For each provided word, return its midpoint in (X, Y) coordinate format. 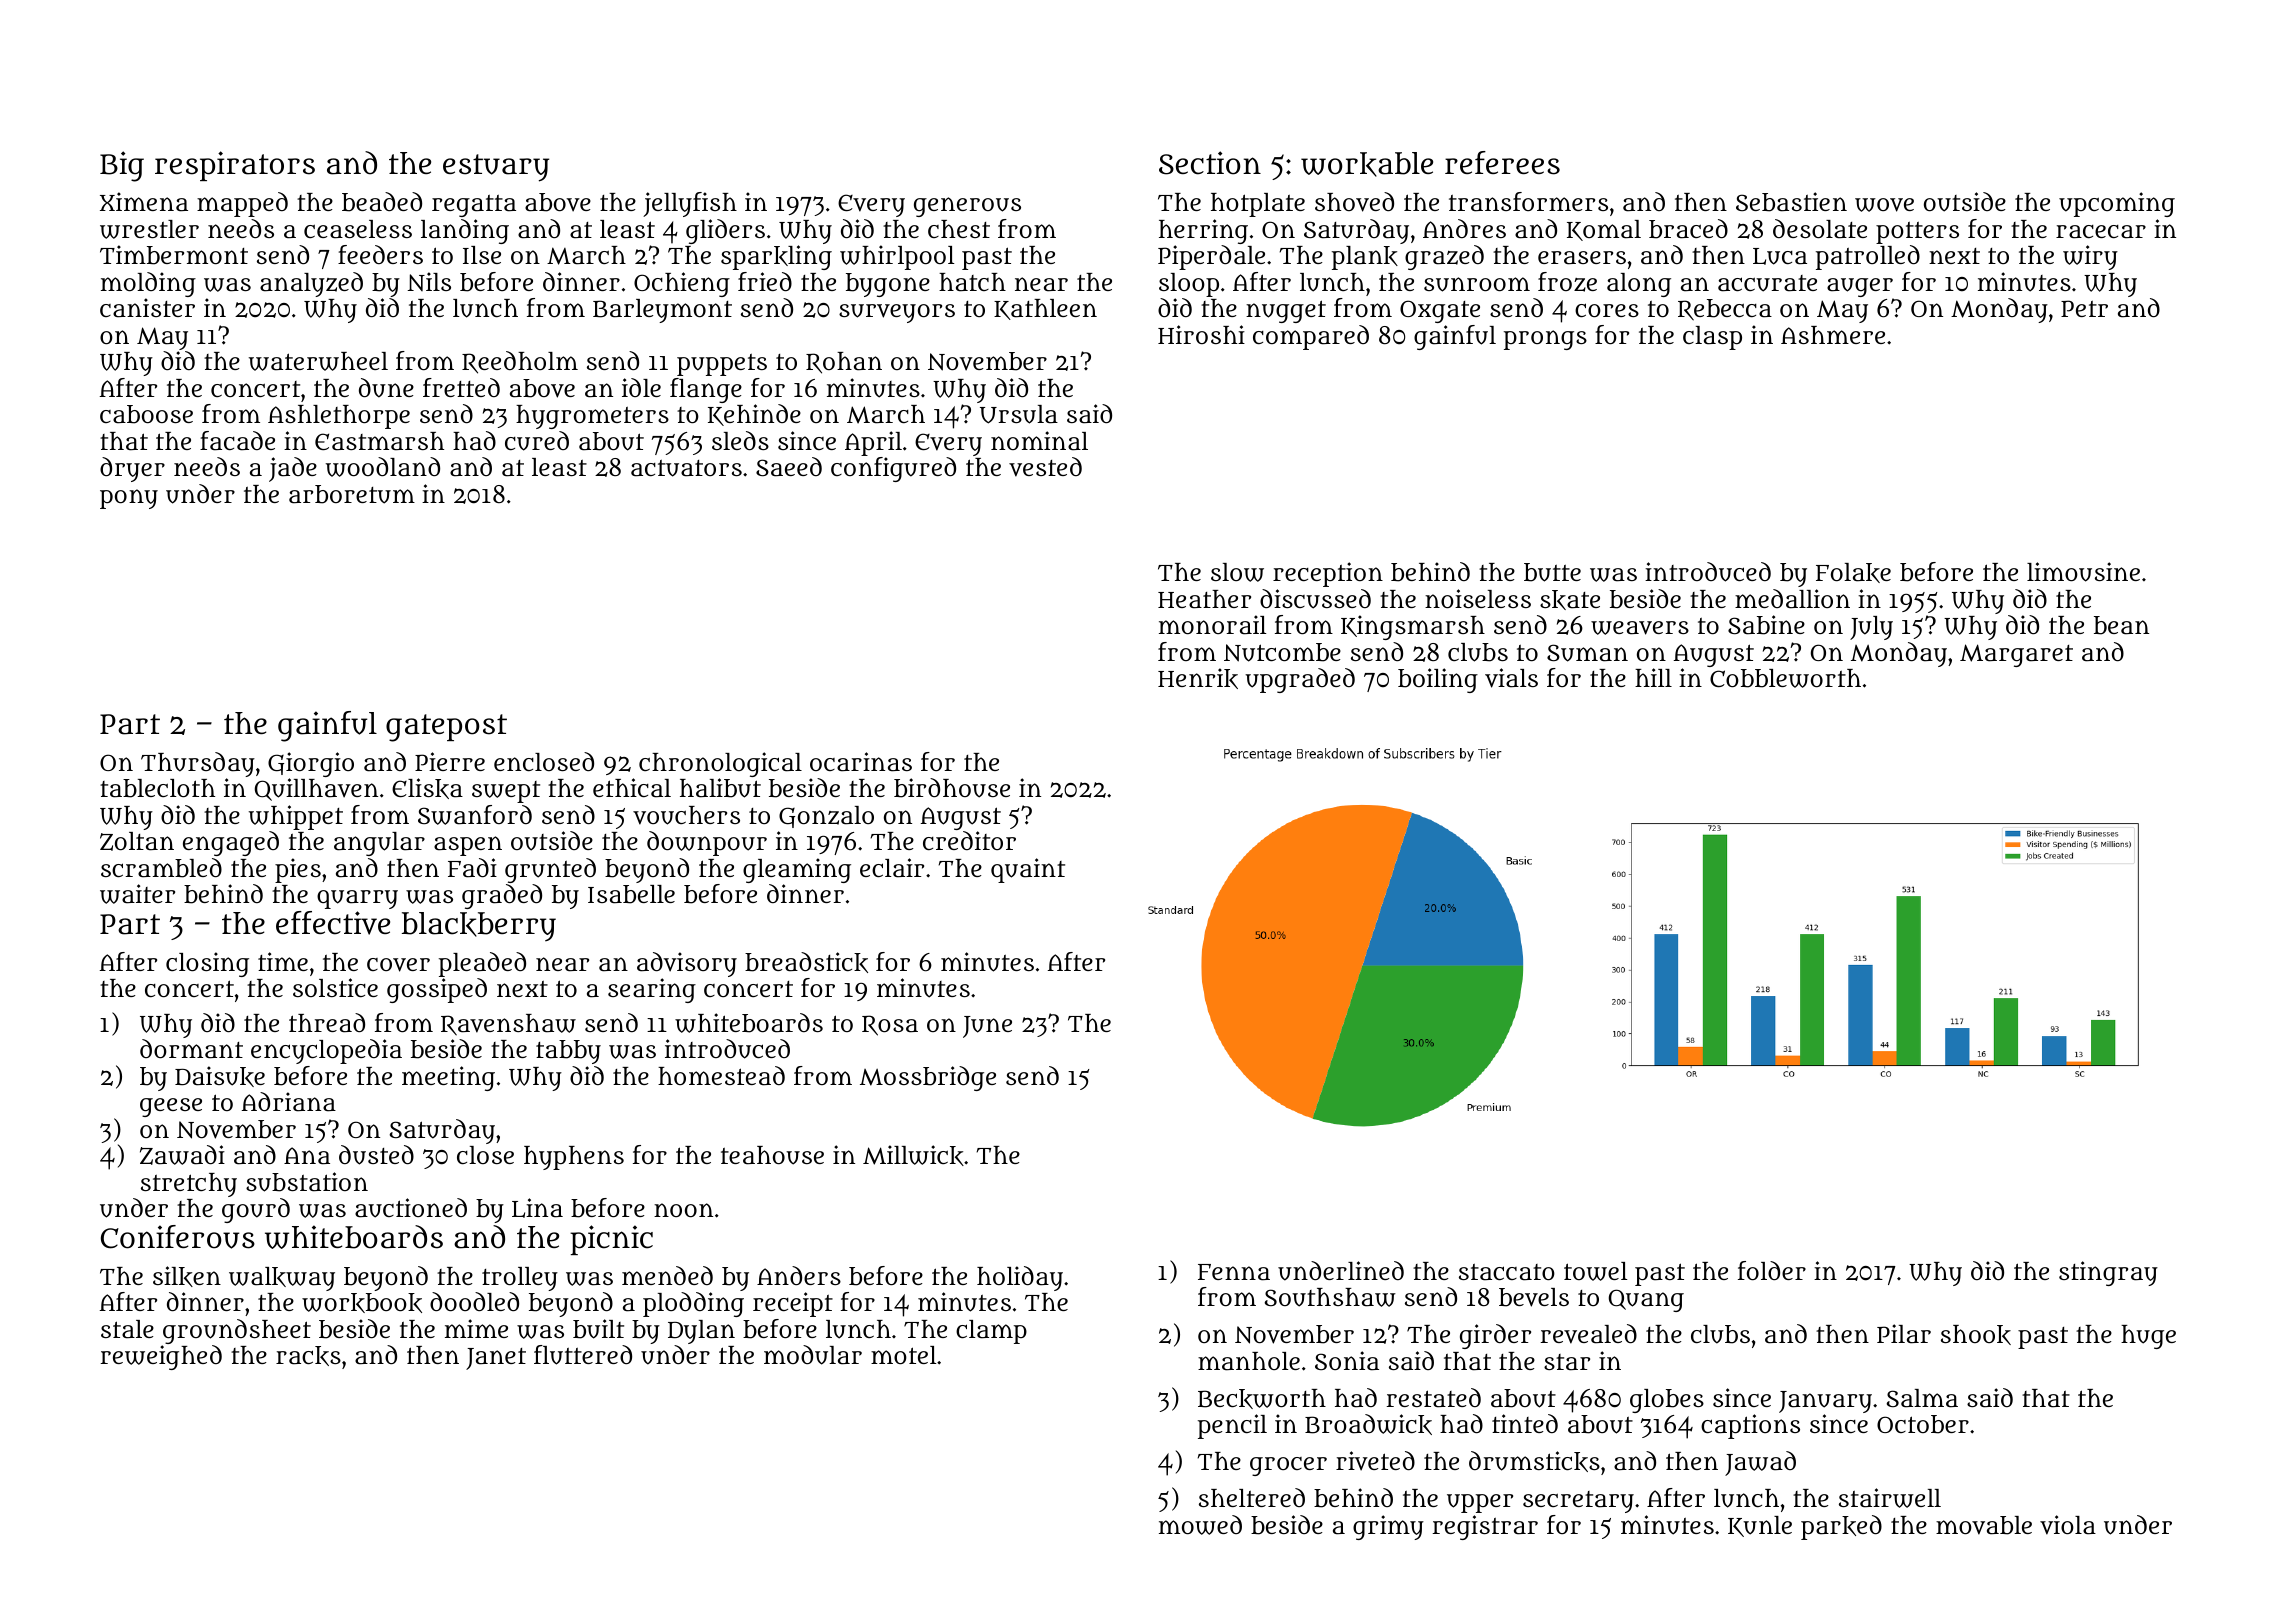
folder (1772, 1270)
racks (308, 1356)
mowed (1200, 1525)
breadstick (806, 962)
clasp (1712, 338)
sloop (1189, 285)
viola (2068, 1525)
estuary (496, 168)
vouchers (686, 815)
